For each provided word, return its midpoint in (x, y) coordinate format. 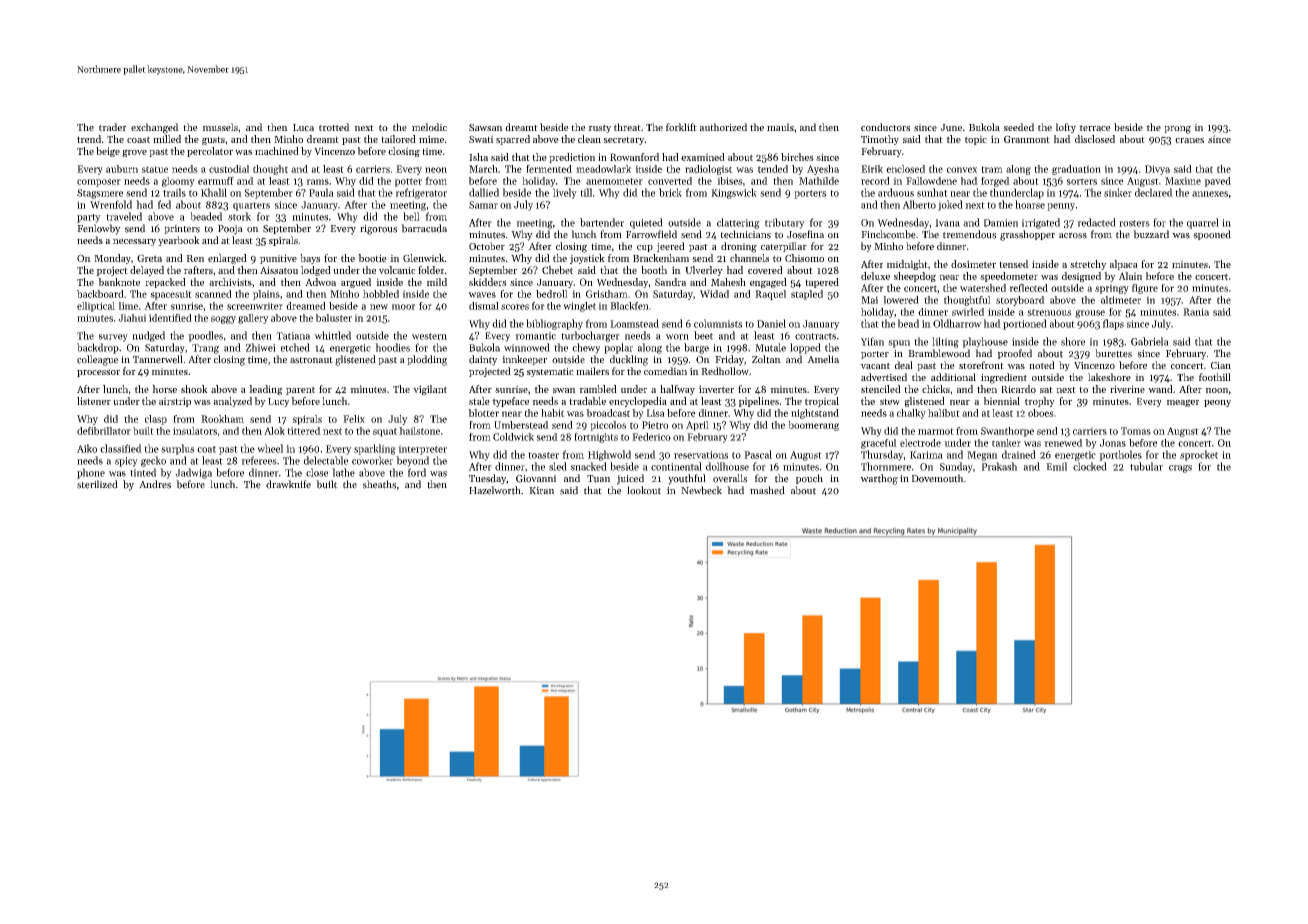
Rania (1196, 312)
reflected (1029, 288)
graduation (1076, 170)
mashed (767, 490)
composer (99, 183)
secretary (624, 140)
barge (696, 348)
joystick (587, 259)
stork (239, 216)
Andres (155, 484)
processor (98, 373)
